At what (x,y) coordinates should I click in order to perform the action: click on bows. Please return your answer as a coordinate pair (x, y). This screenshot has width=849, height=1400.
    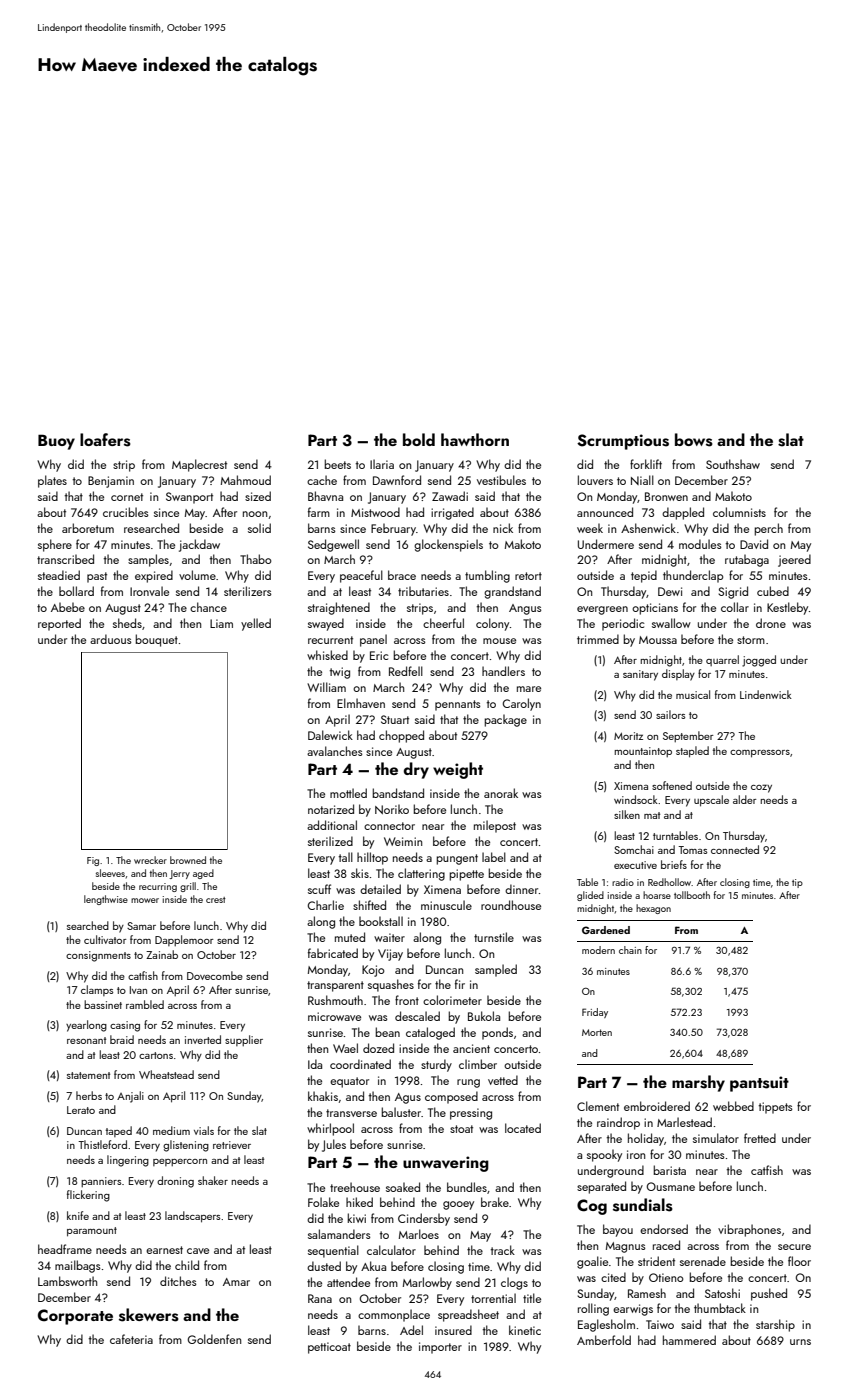
    Looking at the image, I should click on (694, 440).
